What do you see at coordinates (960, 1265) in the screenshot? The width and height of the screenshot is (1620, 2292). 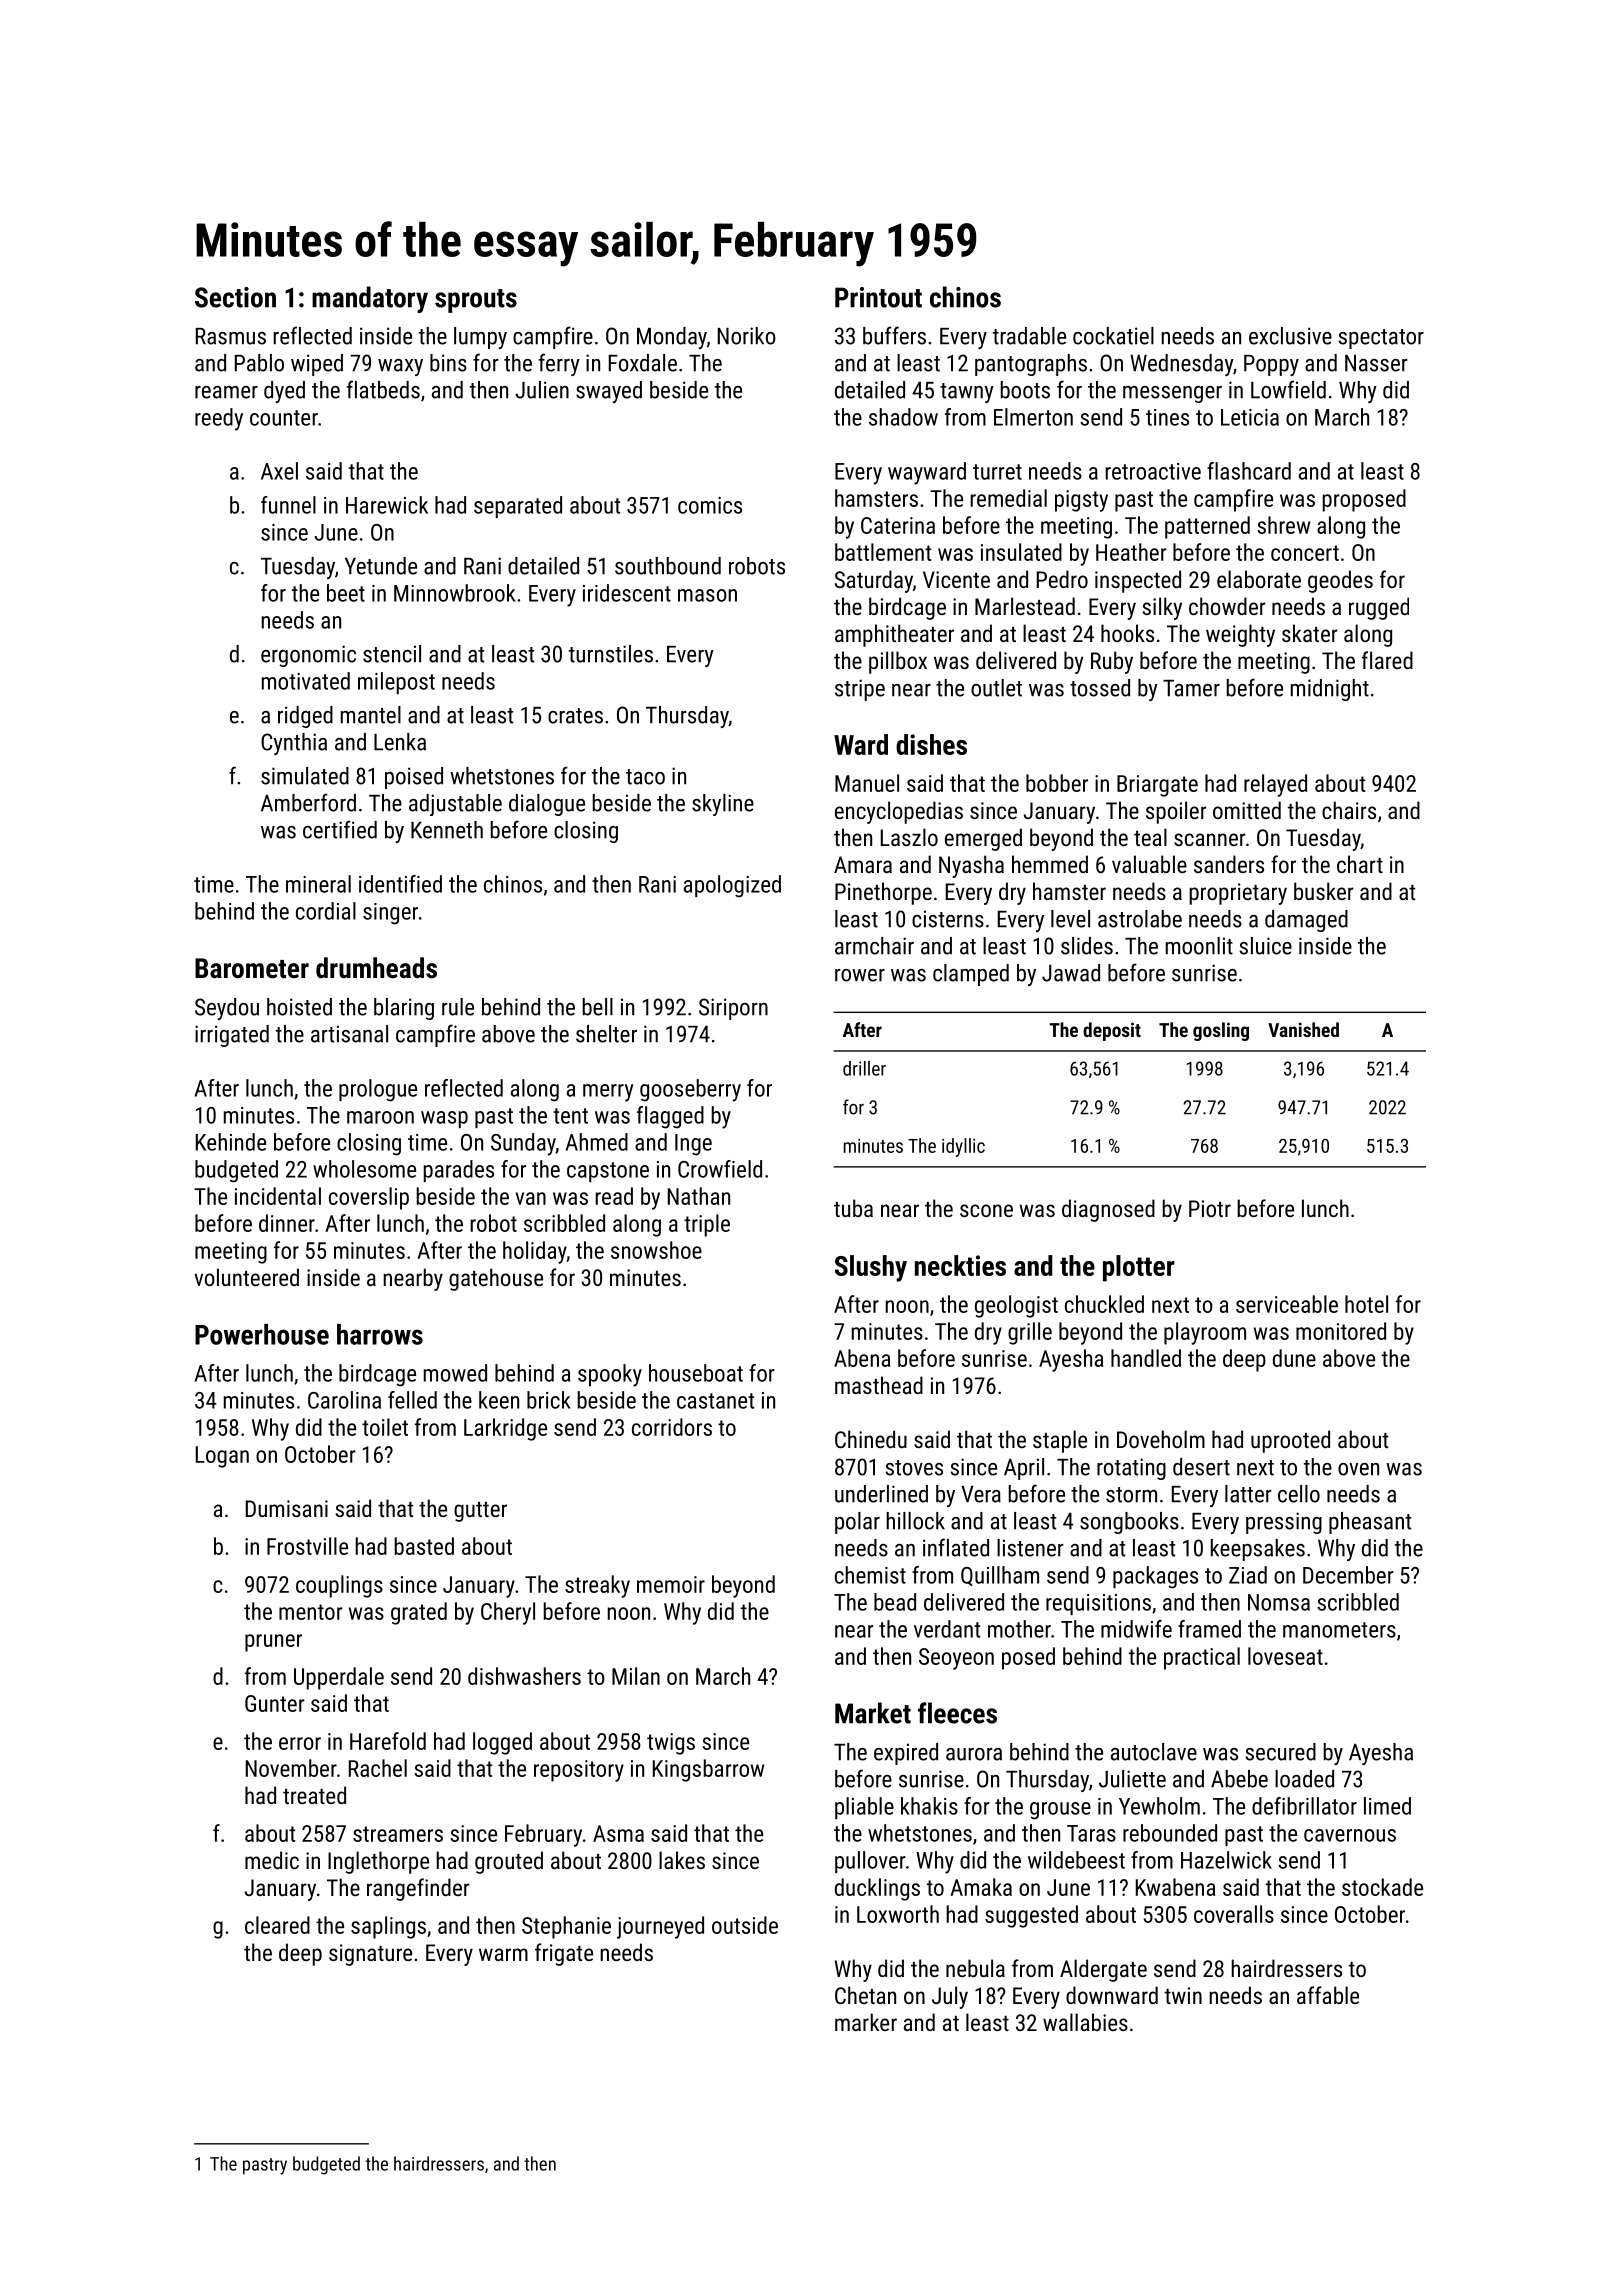 I see `neckties` at bounding box center [960, 1265].
